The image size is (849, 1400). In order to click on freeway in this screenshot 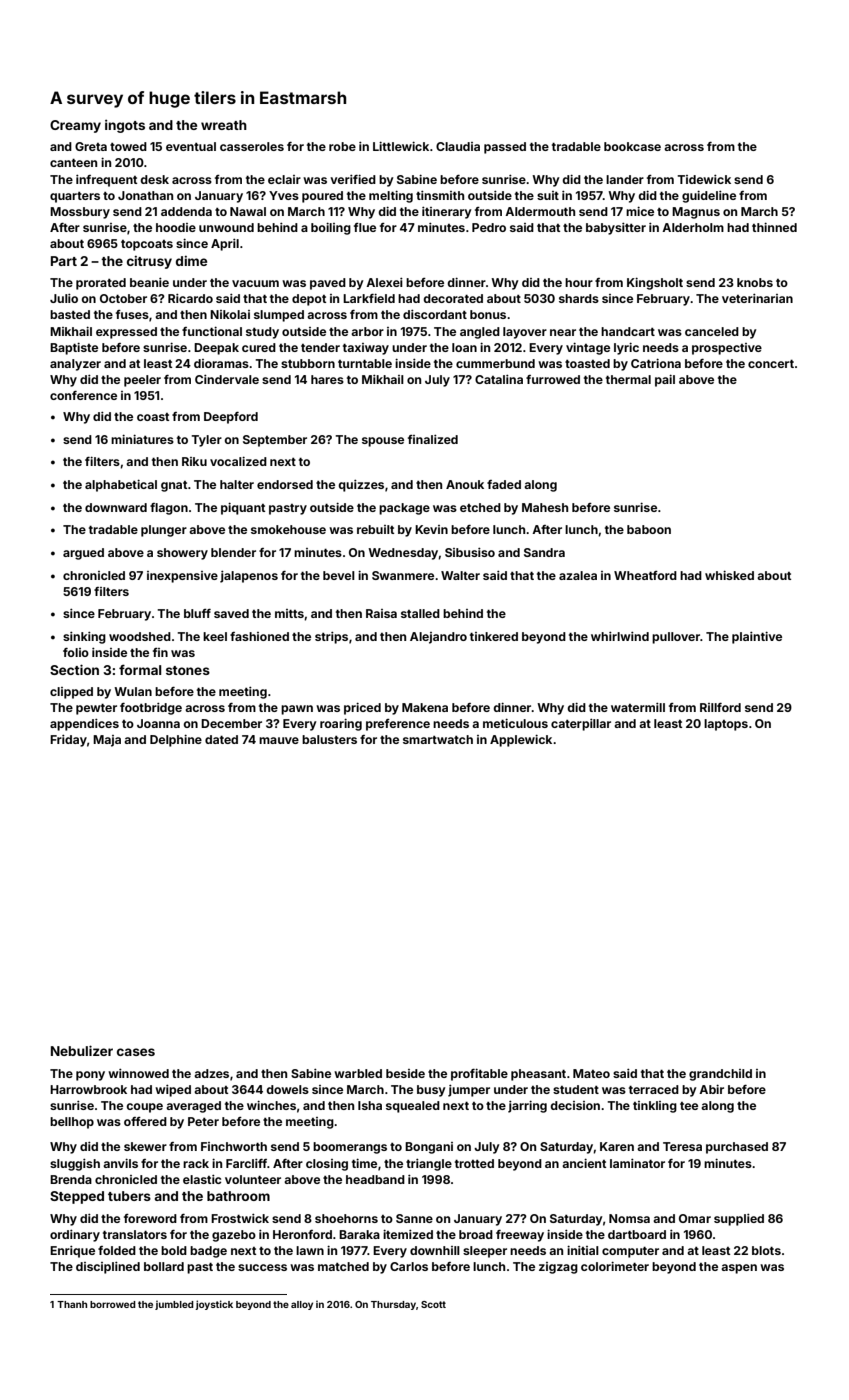, I will do `click(520, 1236)`.
